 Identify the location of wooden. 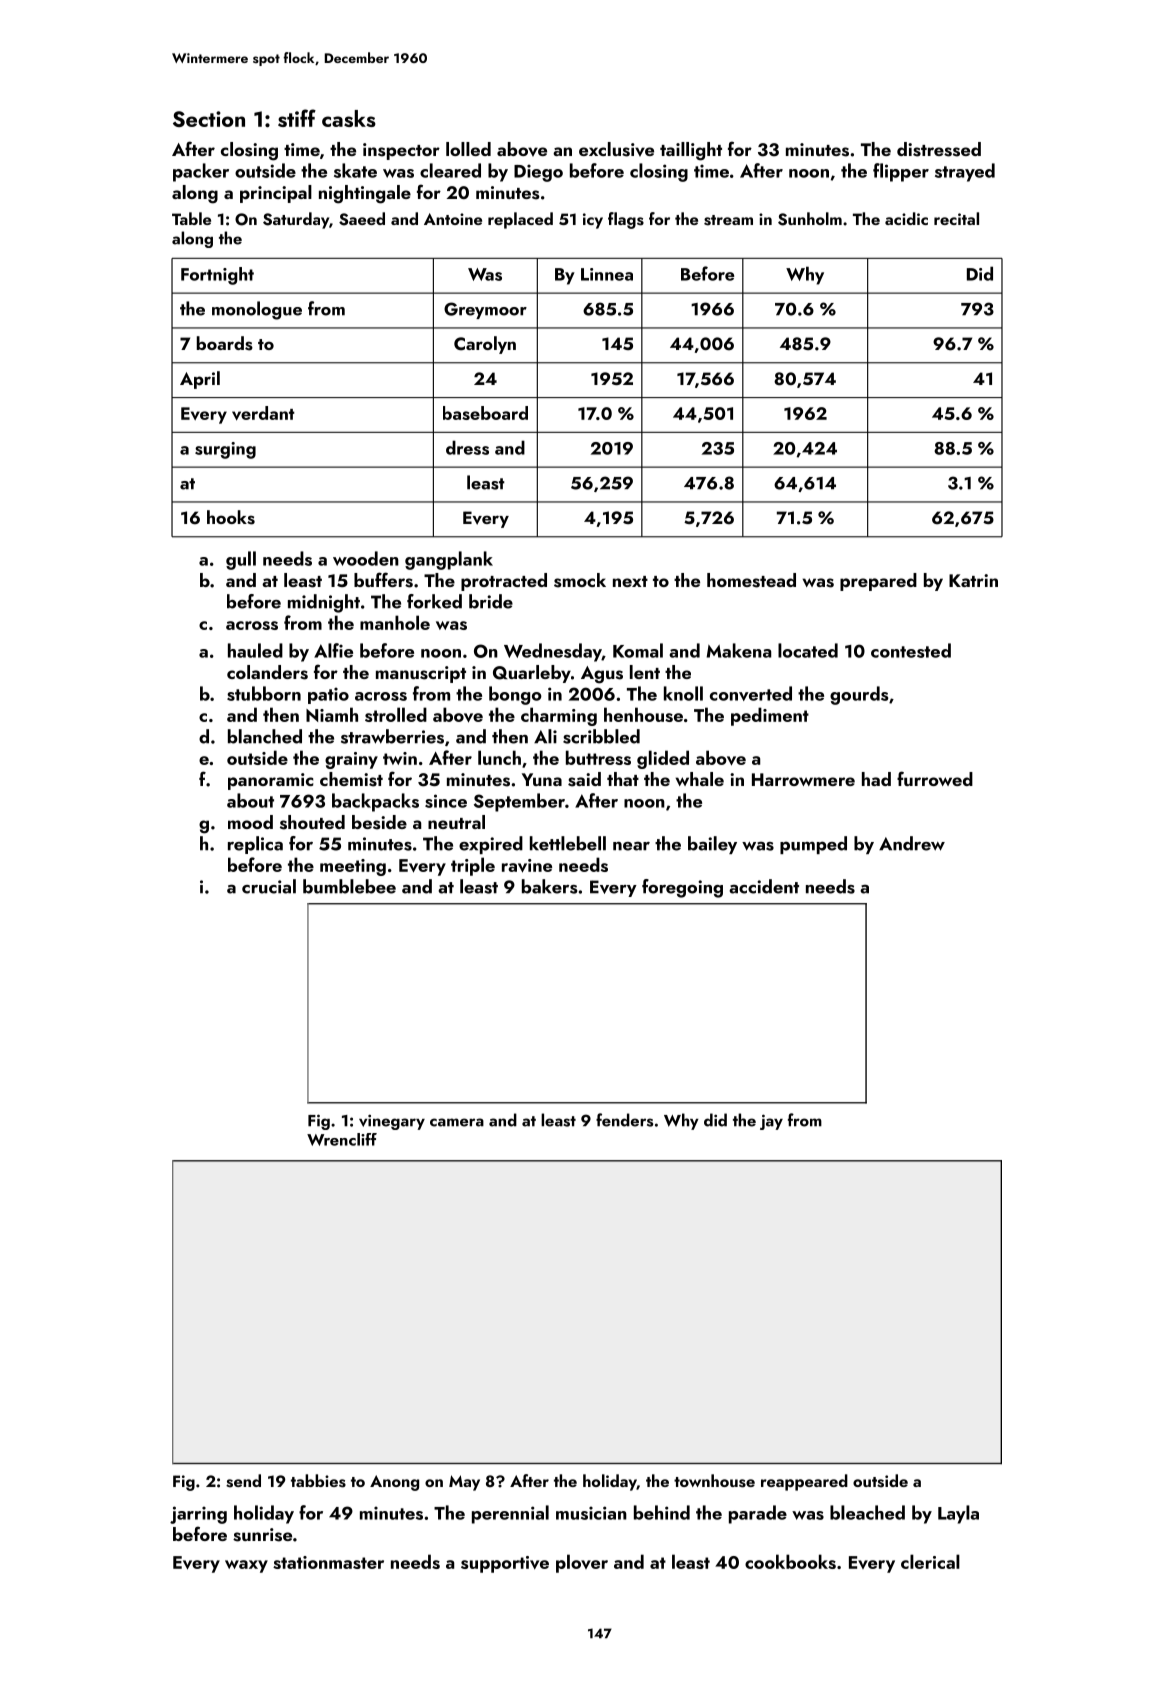
(366, 558).
